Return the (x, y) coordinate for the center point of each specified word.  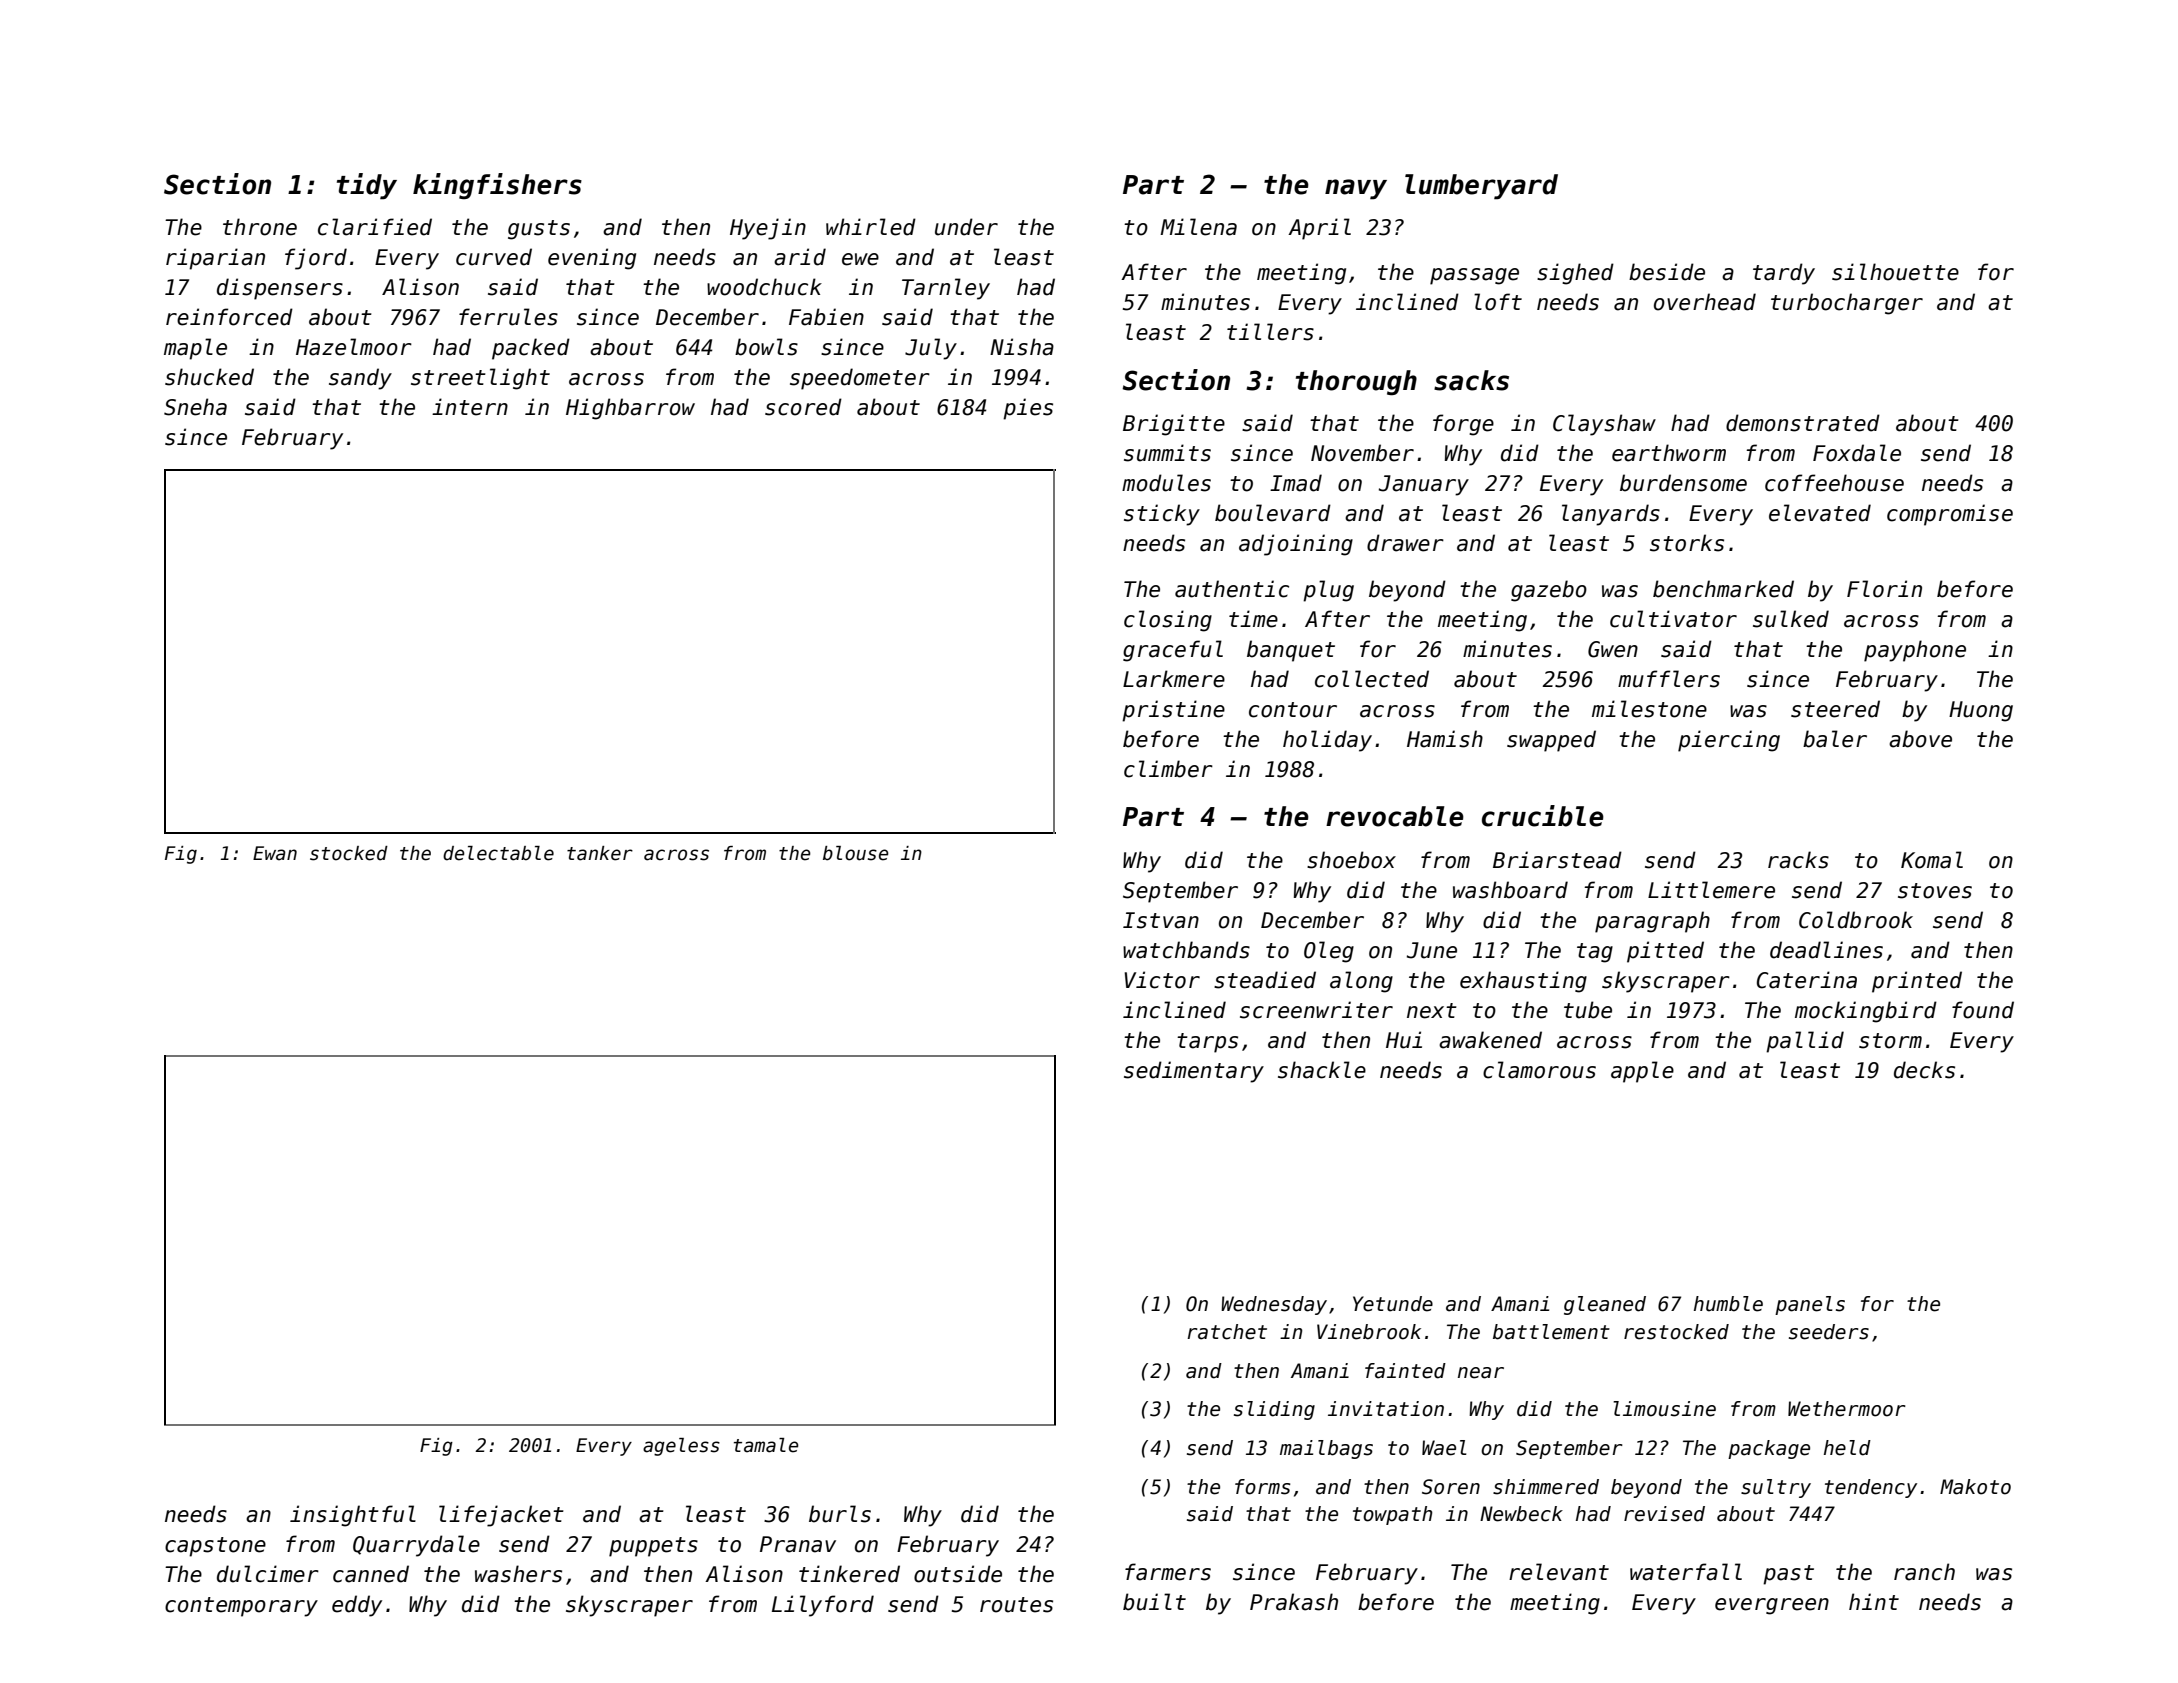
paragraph (1652, 922)
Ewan (275, 853)
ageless (681, 1447)
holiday (1327, 741)
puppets (653, 1547)
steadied (1265, 980)
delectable (498, 853)
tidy (367, 186)
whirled (871, 227)
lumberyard (1481, 187)
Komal (1932, 860)
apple (1642, 1072)
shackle (1322, 1070)
